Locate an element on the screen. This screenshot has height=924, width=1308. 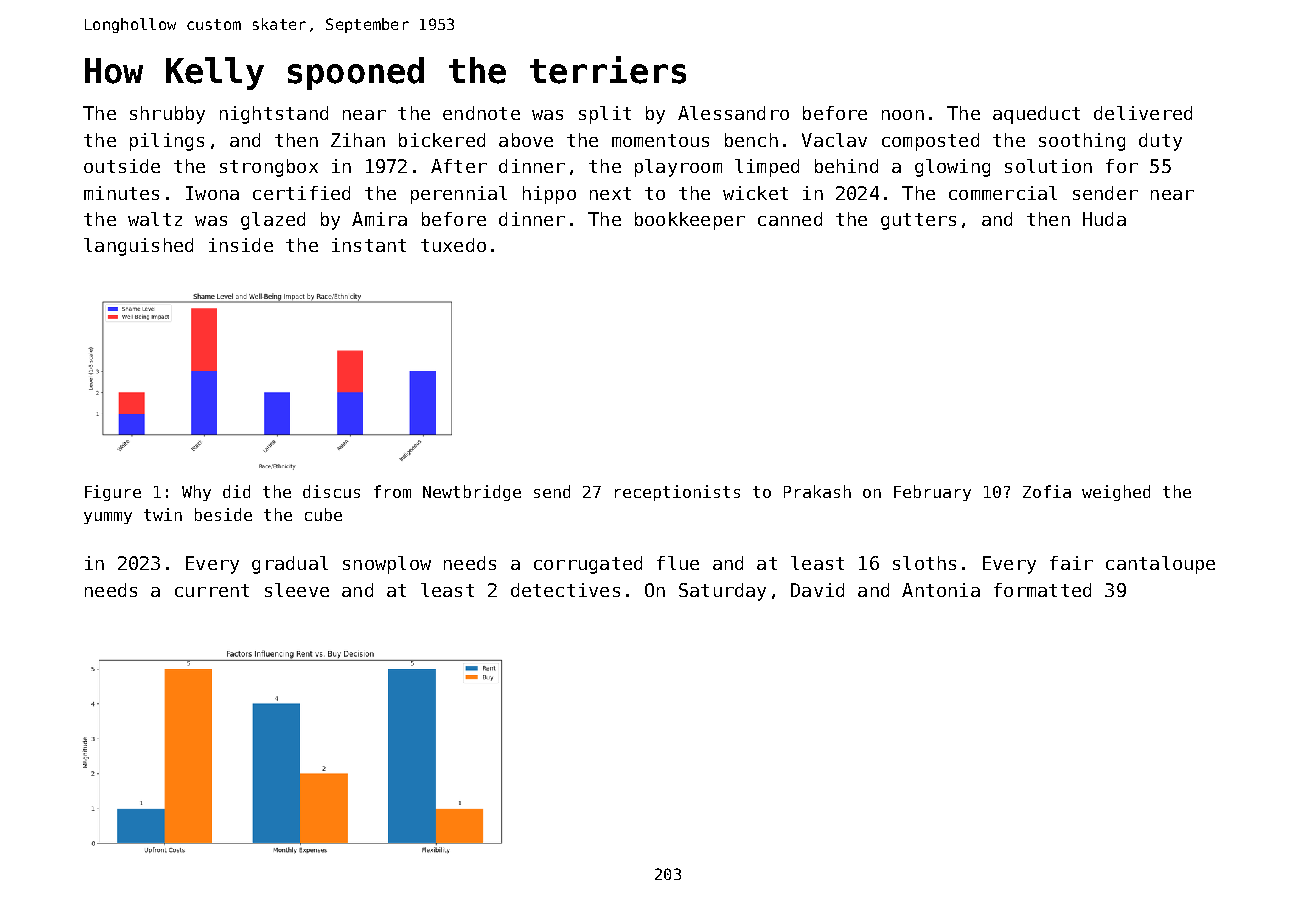
gutters is located at coordinates (918, 221).
